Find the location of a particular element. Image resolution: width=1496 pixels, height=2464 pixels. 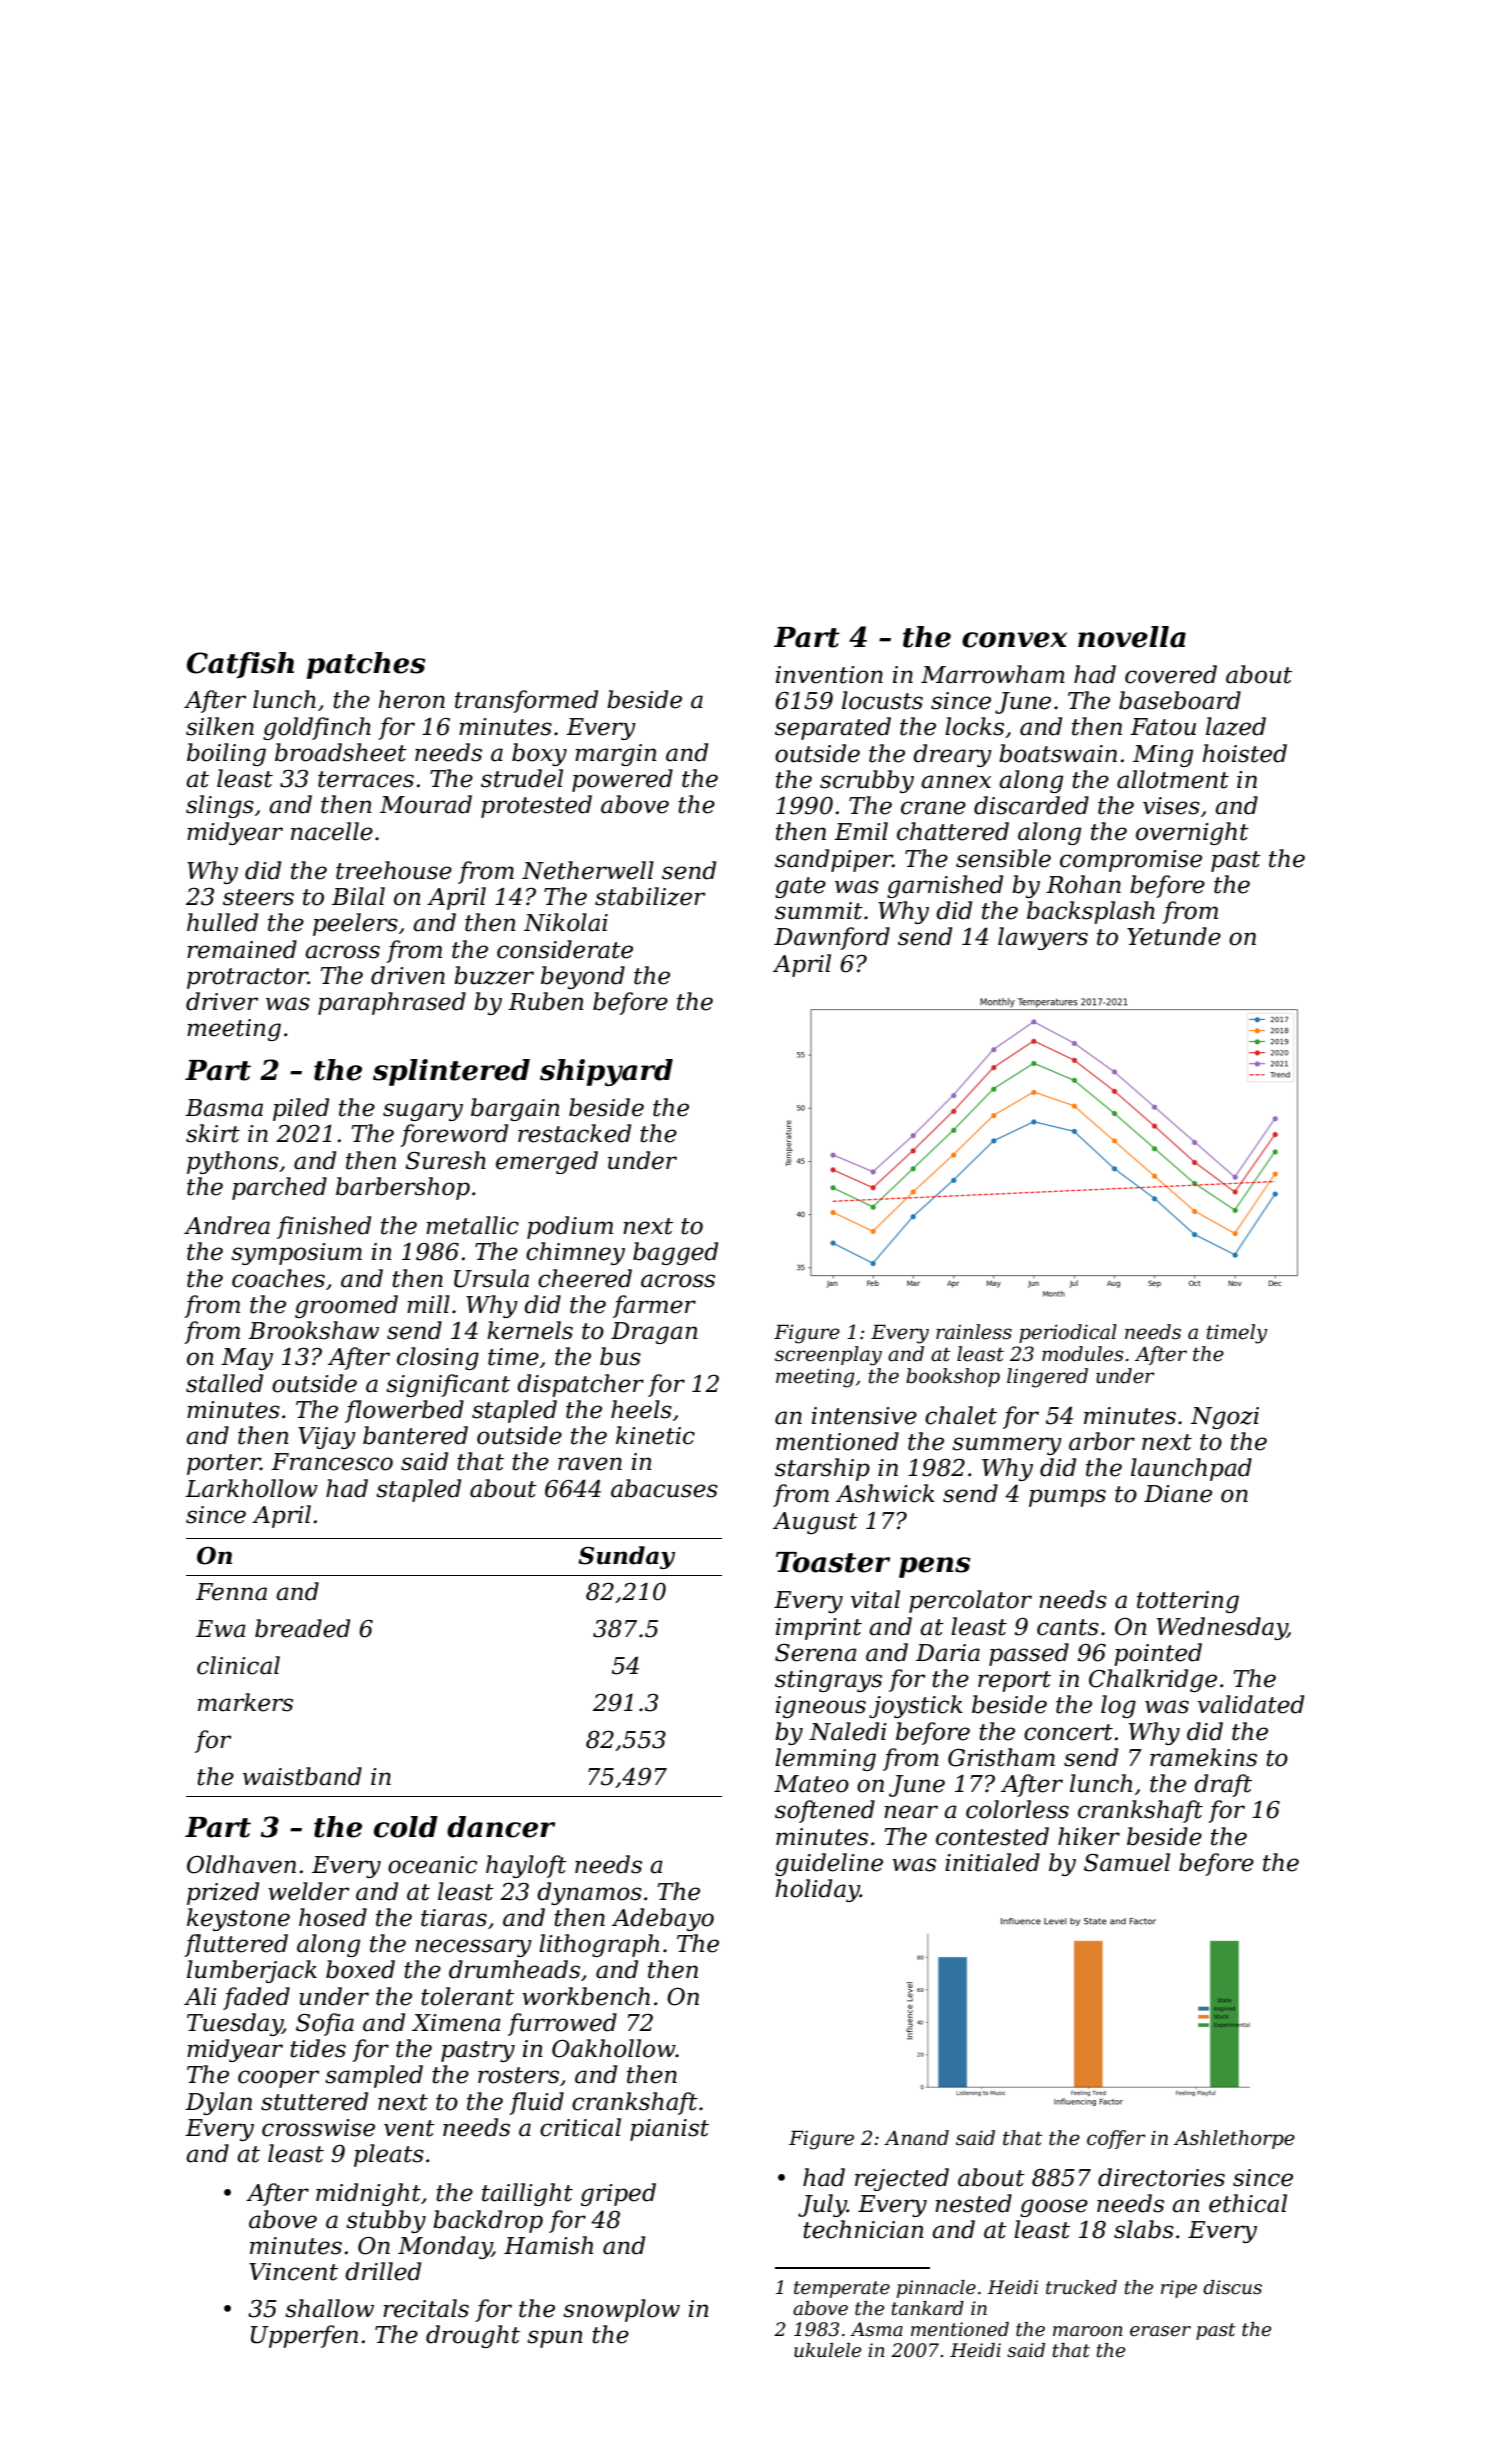

stabilizer is located at coordinates (650, 896).
